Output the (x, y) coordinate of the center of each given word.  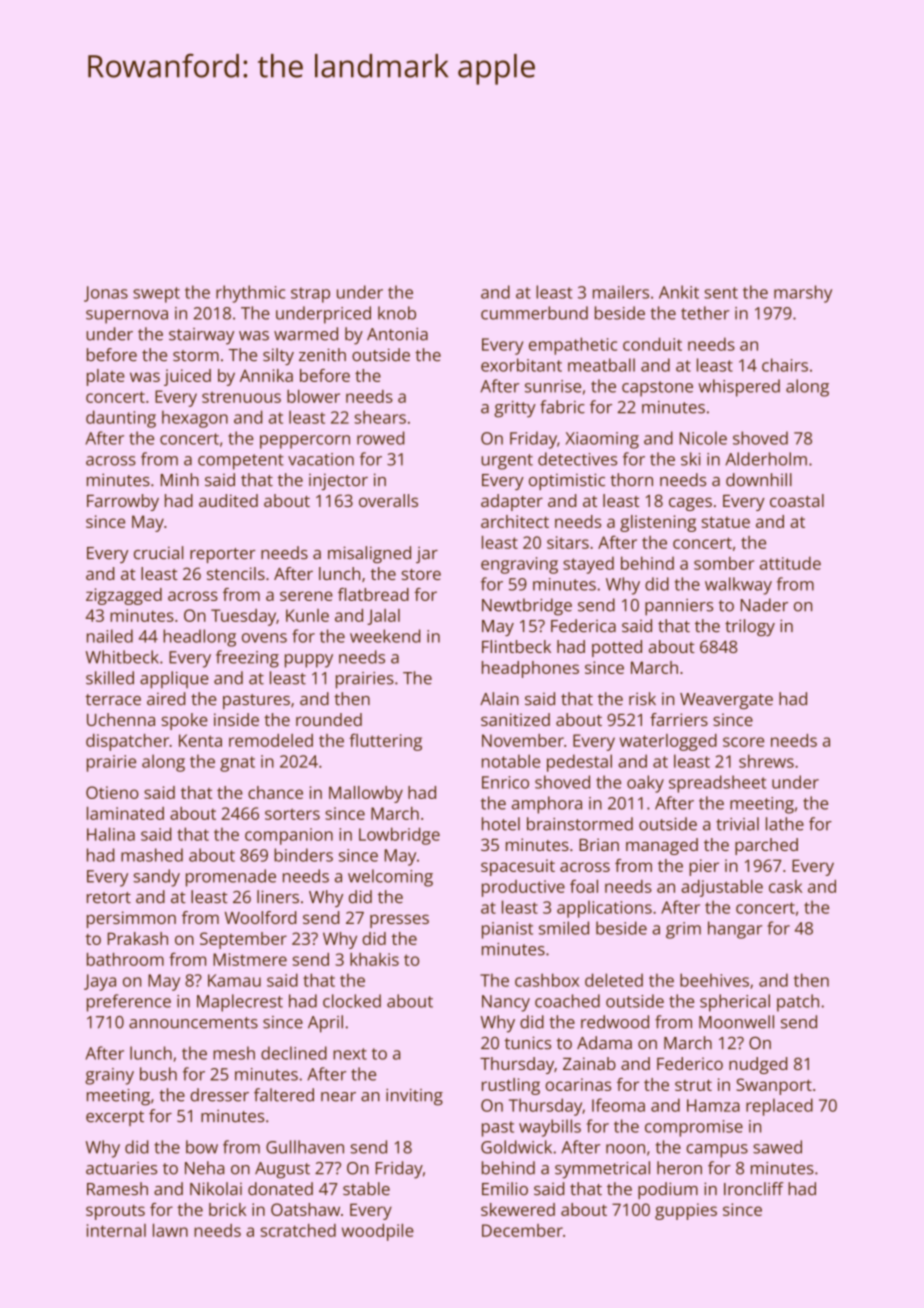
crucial (158, 553)
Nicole (703, 438)
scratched (298, 1230)
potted (617, 648)
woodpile (378, 1232)
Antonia (397, 334)
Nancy (506, 1003)
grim (683, 930)
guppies (686, 1211)
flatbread (373, 594)
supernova (127, 317)
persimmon (131, 919)
